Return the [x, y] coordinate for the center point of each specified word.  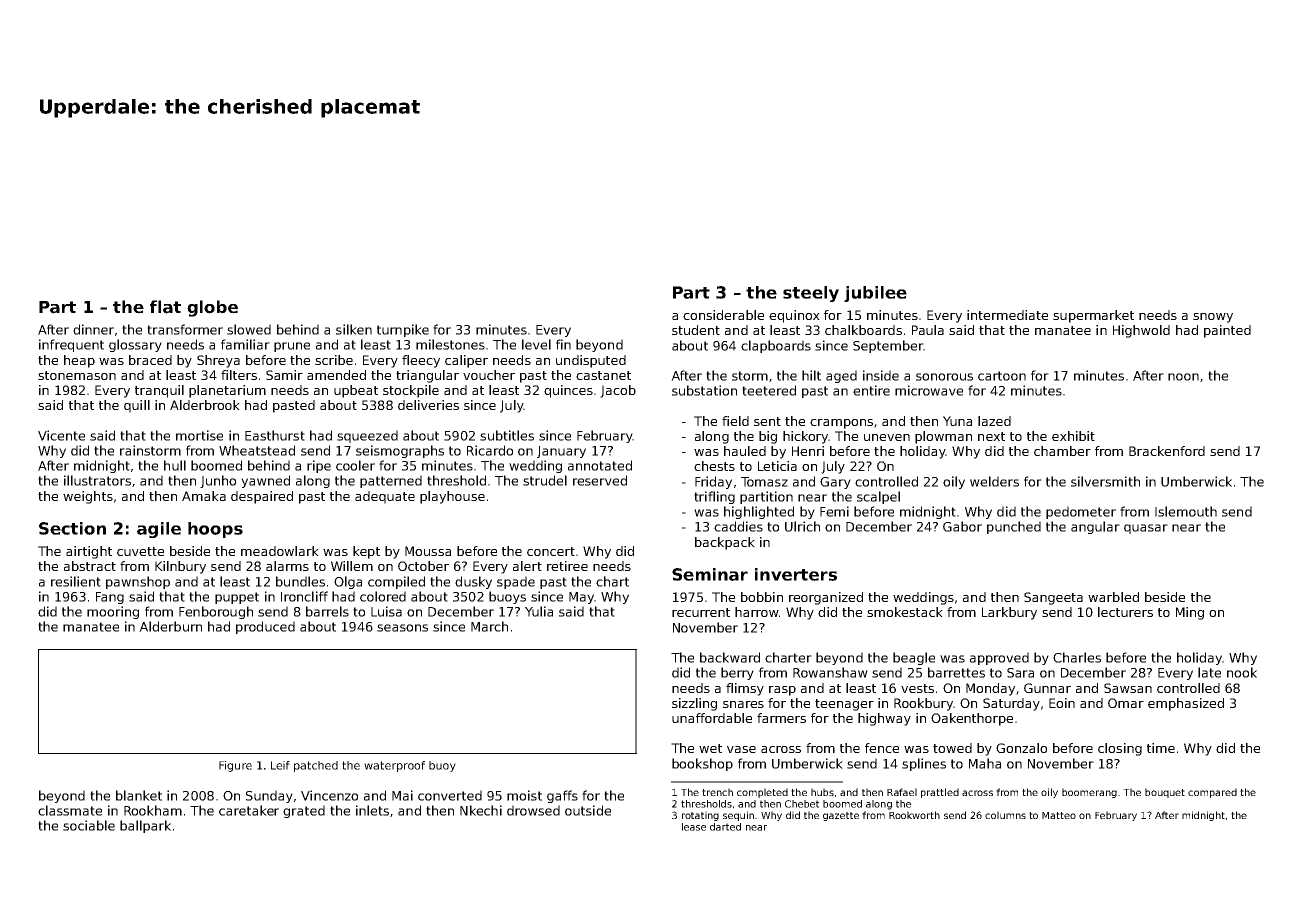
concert [551, 551]
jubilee [875, 294]
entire [871, 390]
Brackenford [1167, 451]
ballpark [145, 826]
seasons [402, 628]
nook [1242, 672]
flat [165, 307]
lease [694, 827]
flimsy [745, 689]
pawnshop [138, 582]
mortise [199, 435]
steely [811, 294]
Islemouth [1186, 511]
